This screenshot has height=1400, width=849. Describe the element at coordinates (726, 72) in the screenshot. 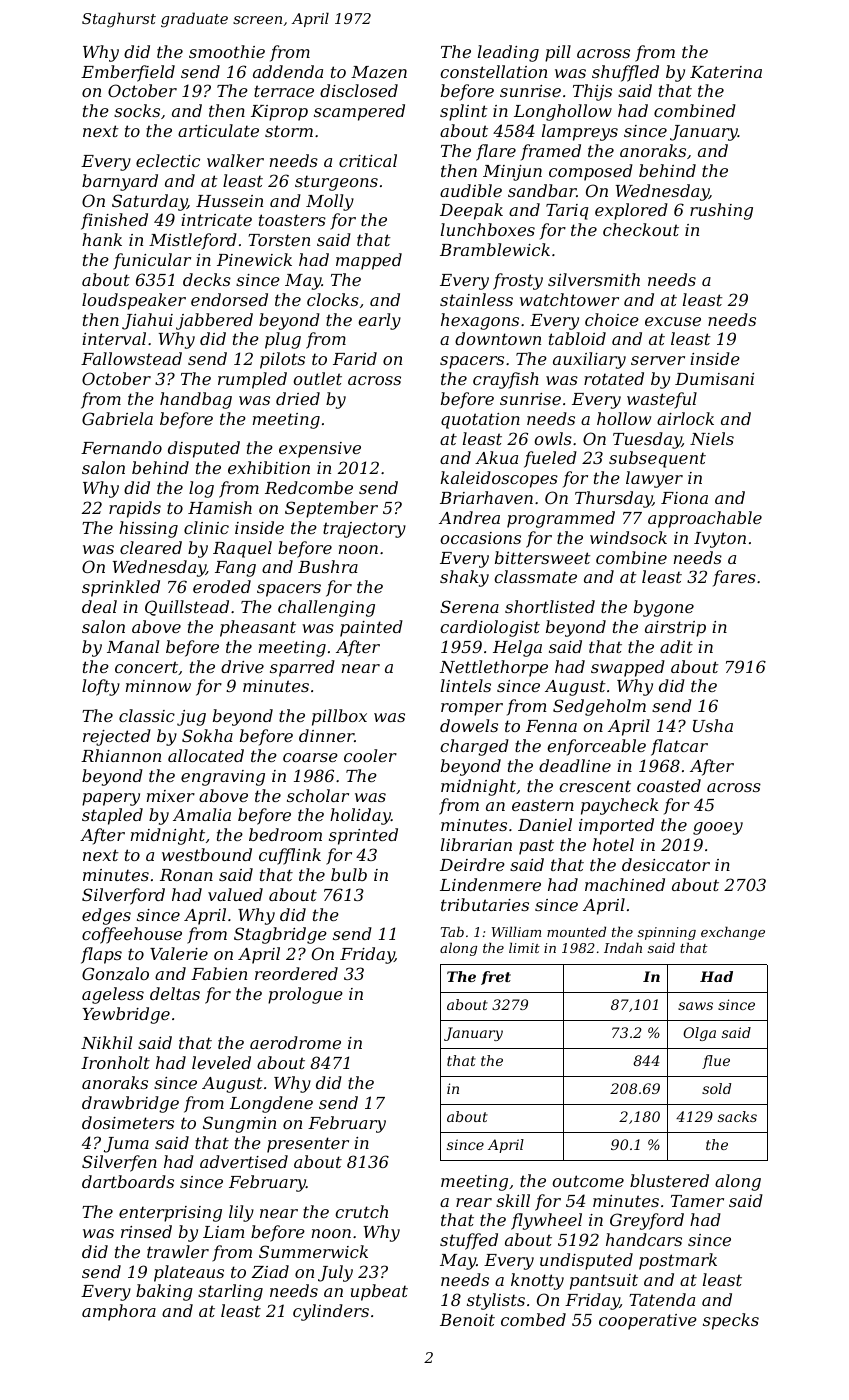

I see `Katerina` at that location.
